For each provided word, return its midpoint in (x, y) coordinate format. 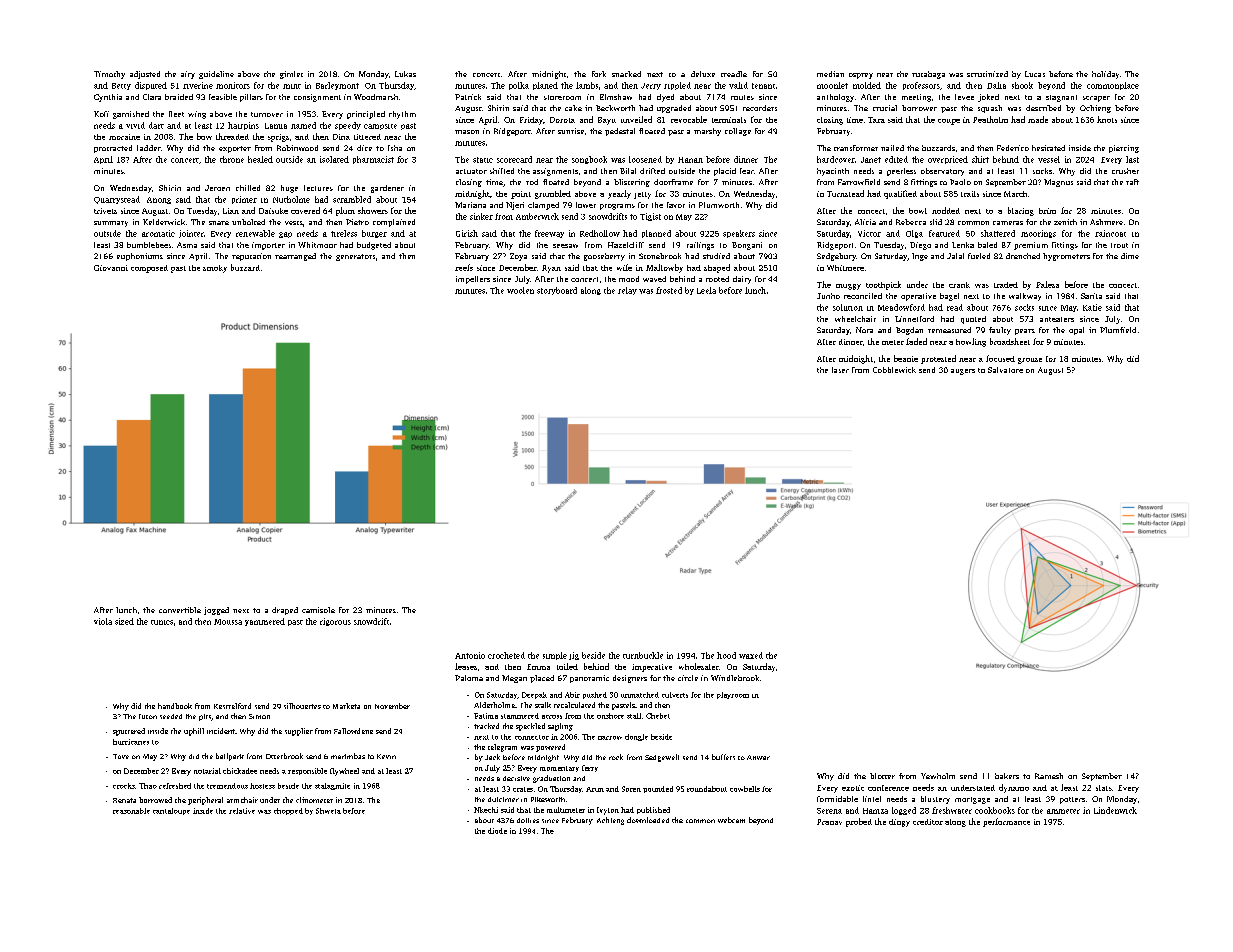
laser (840, 370)
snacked (626, 74)
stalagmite (332, 786)
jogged (216, 611)
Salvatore (1005, 370)
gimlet (291, 75)
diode (497, 831)
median (830, 74)
